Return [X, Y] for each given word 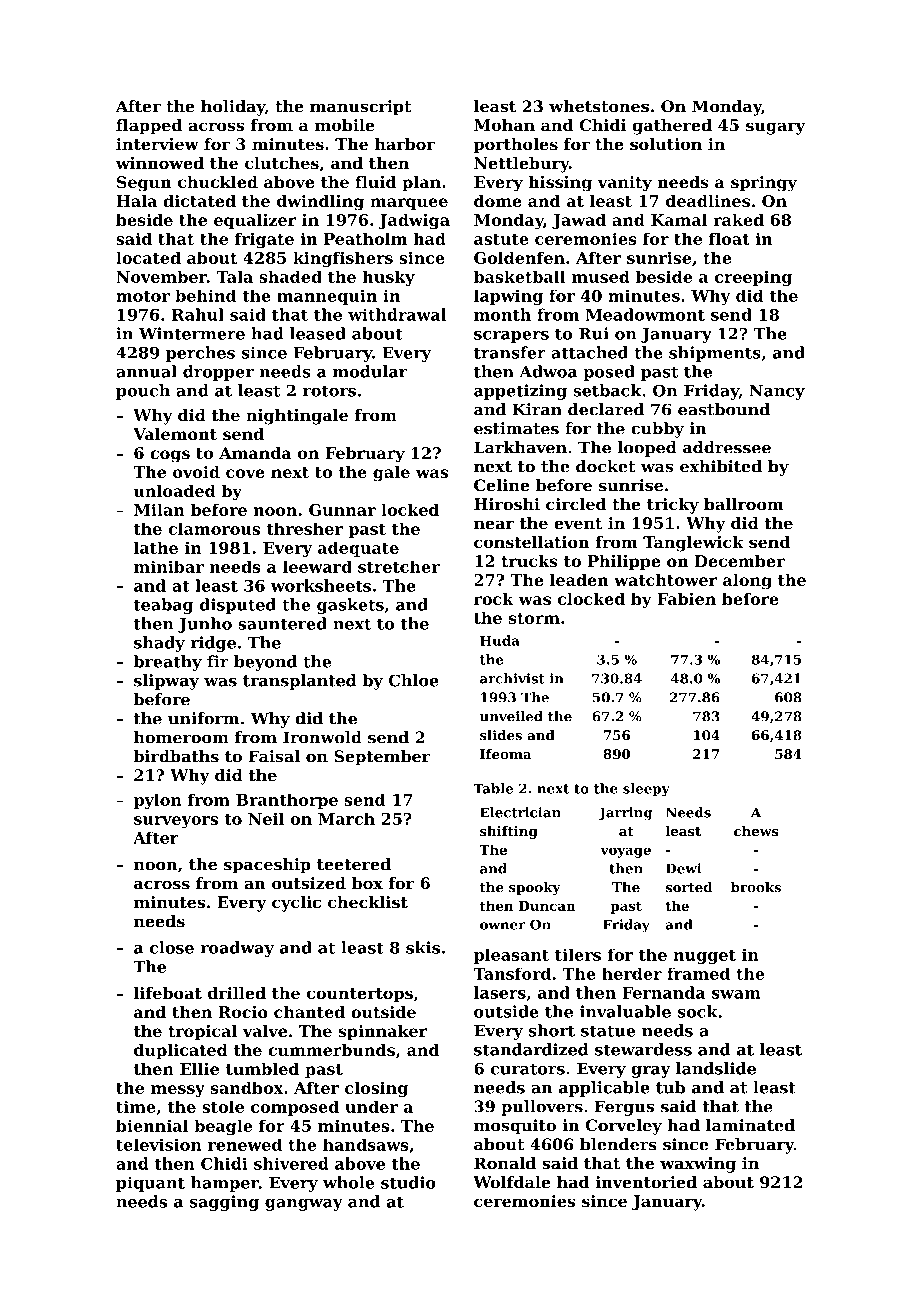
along [747, 582]
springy [764, 184]
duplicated [181, 1051]
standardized [531, 1049]
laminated [750, 1125]
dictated [199, 201]
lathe [156, 547]
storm [534, 618]
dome [498, 201]
